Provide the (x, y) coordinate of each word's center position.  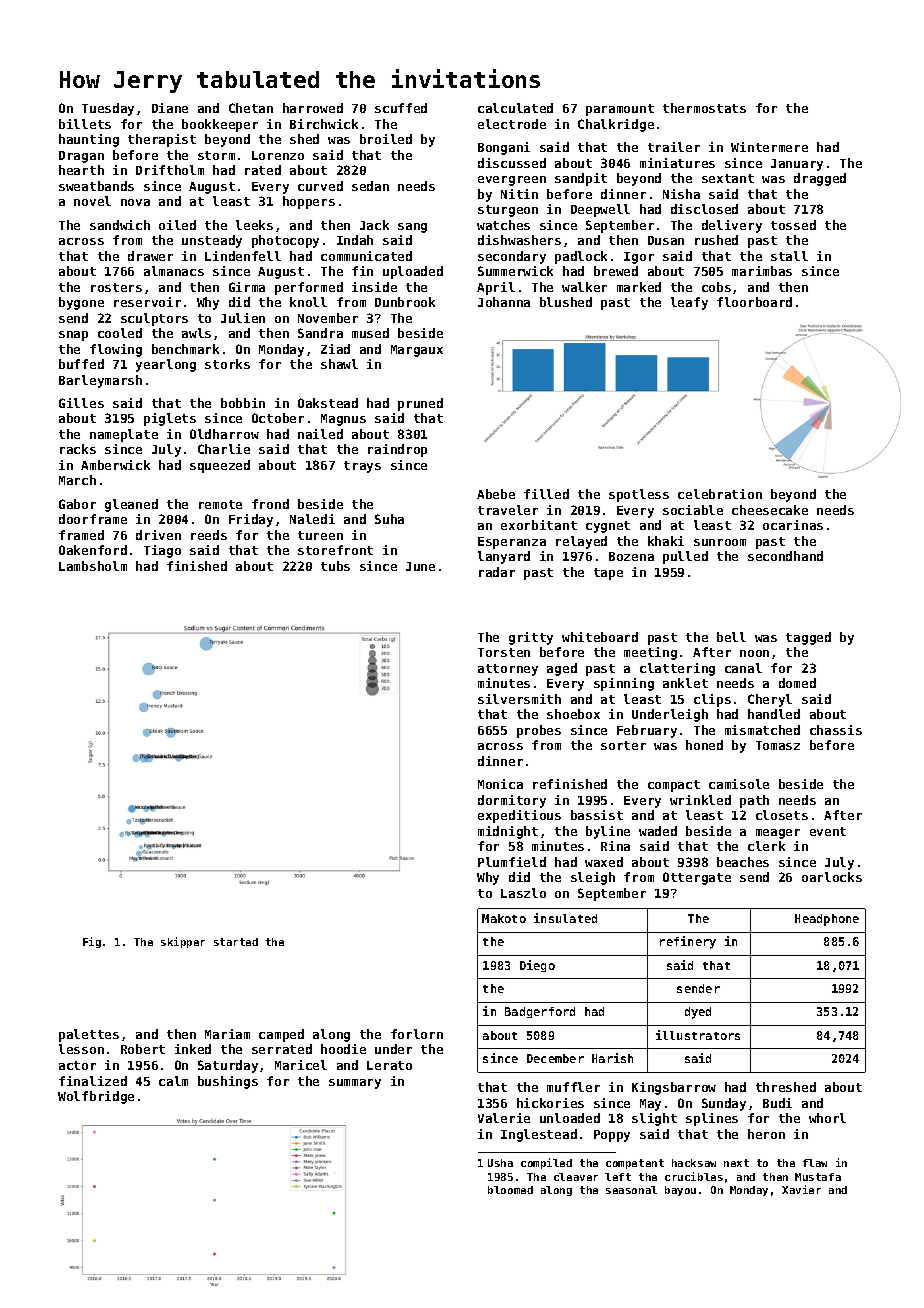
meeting (650, 653)
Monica (500, 784)
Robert (143, 1049)
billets (85, 124)
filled (546, 494)
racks (78, 449)
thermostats (704, 108)
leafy (689, 303)
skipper (183, 942)
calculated (515, 108)
